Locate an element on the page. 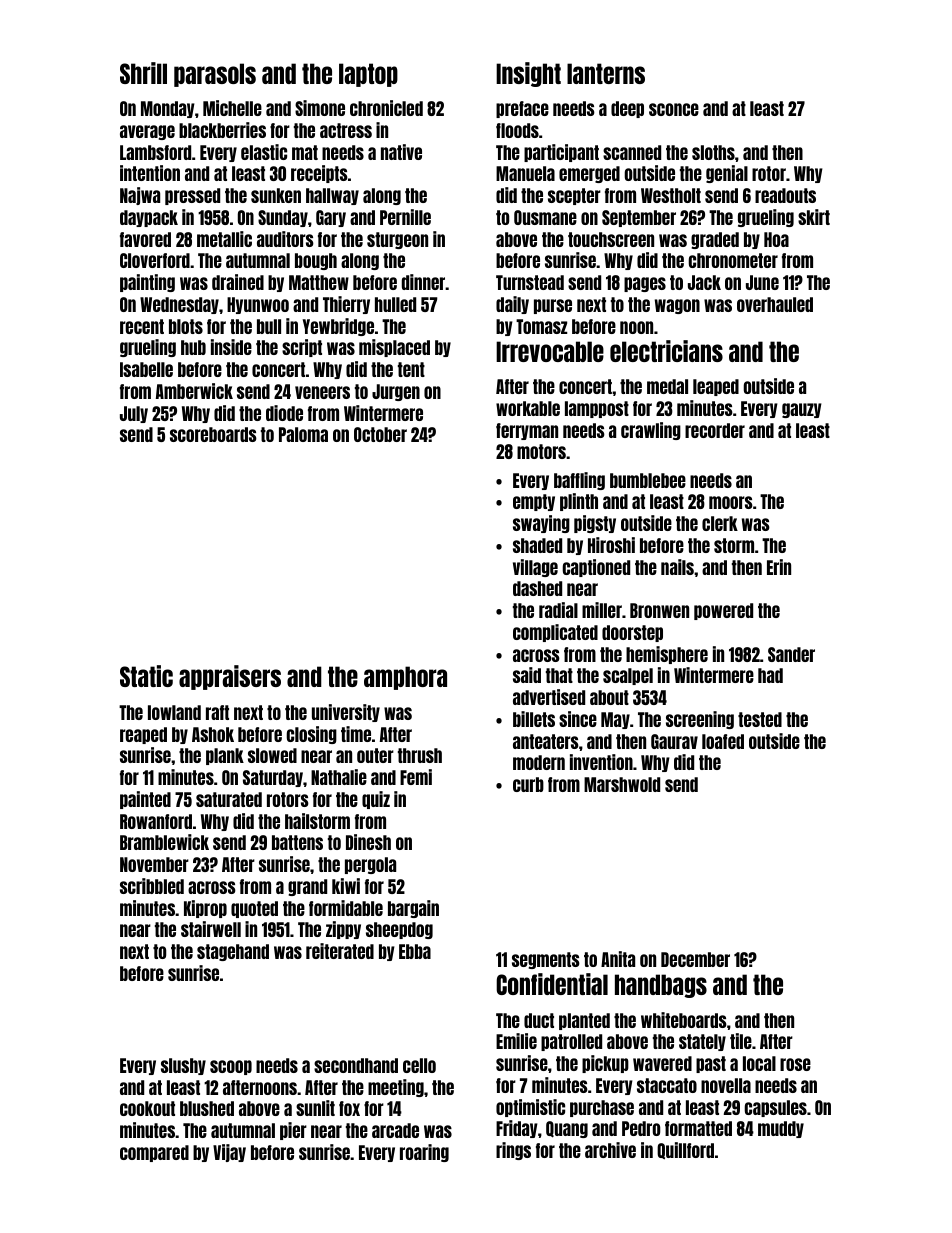  quiz is located at coordinates (376, 800).
